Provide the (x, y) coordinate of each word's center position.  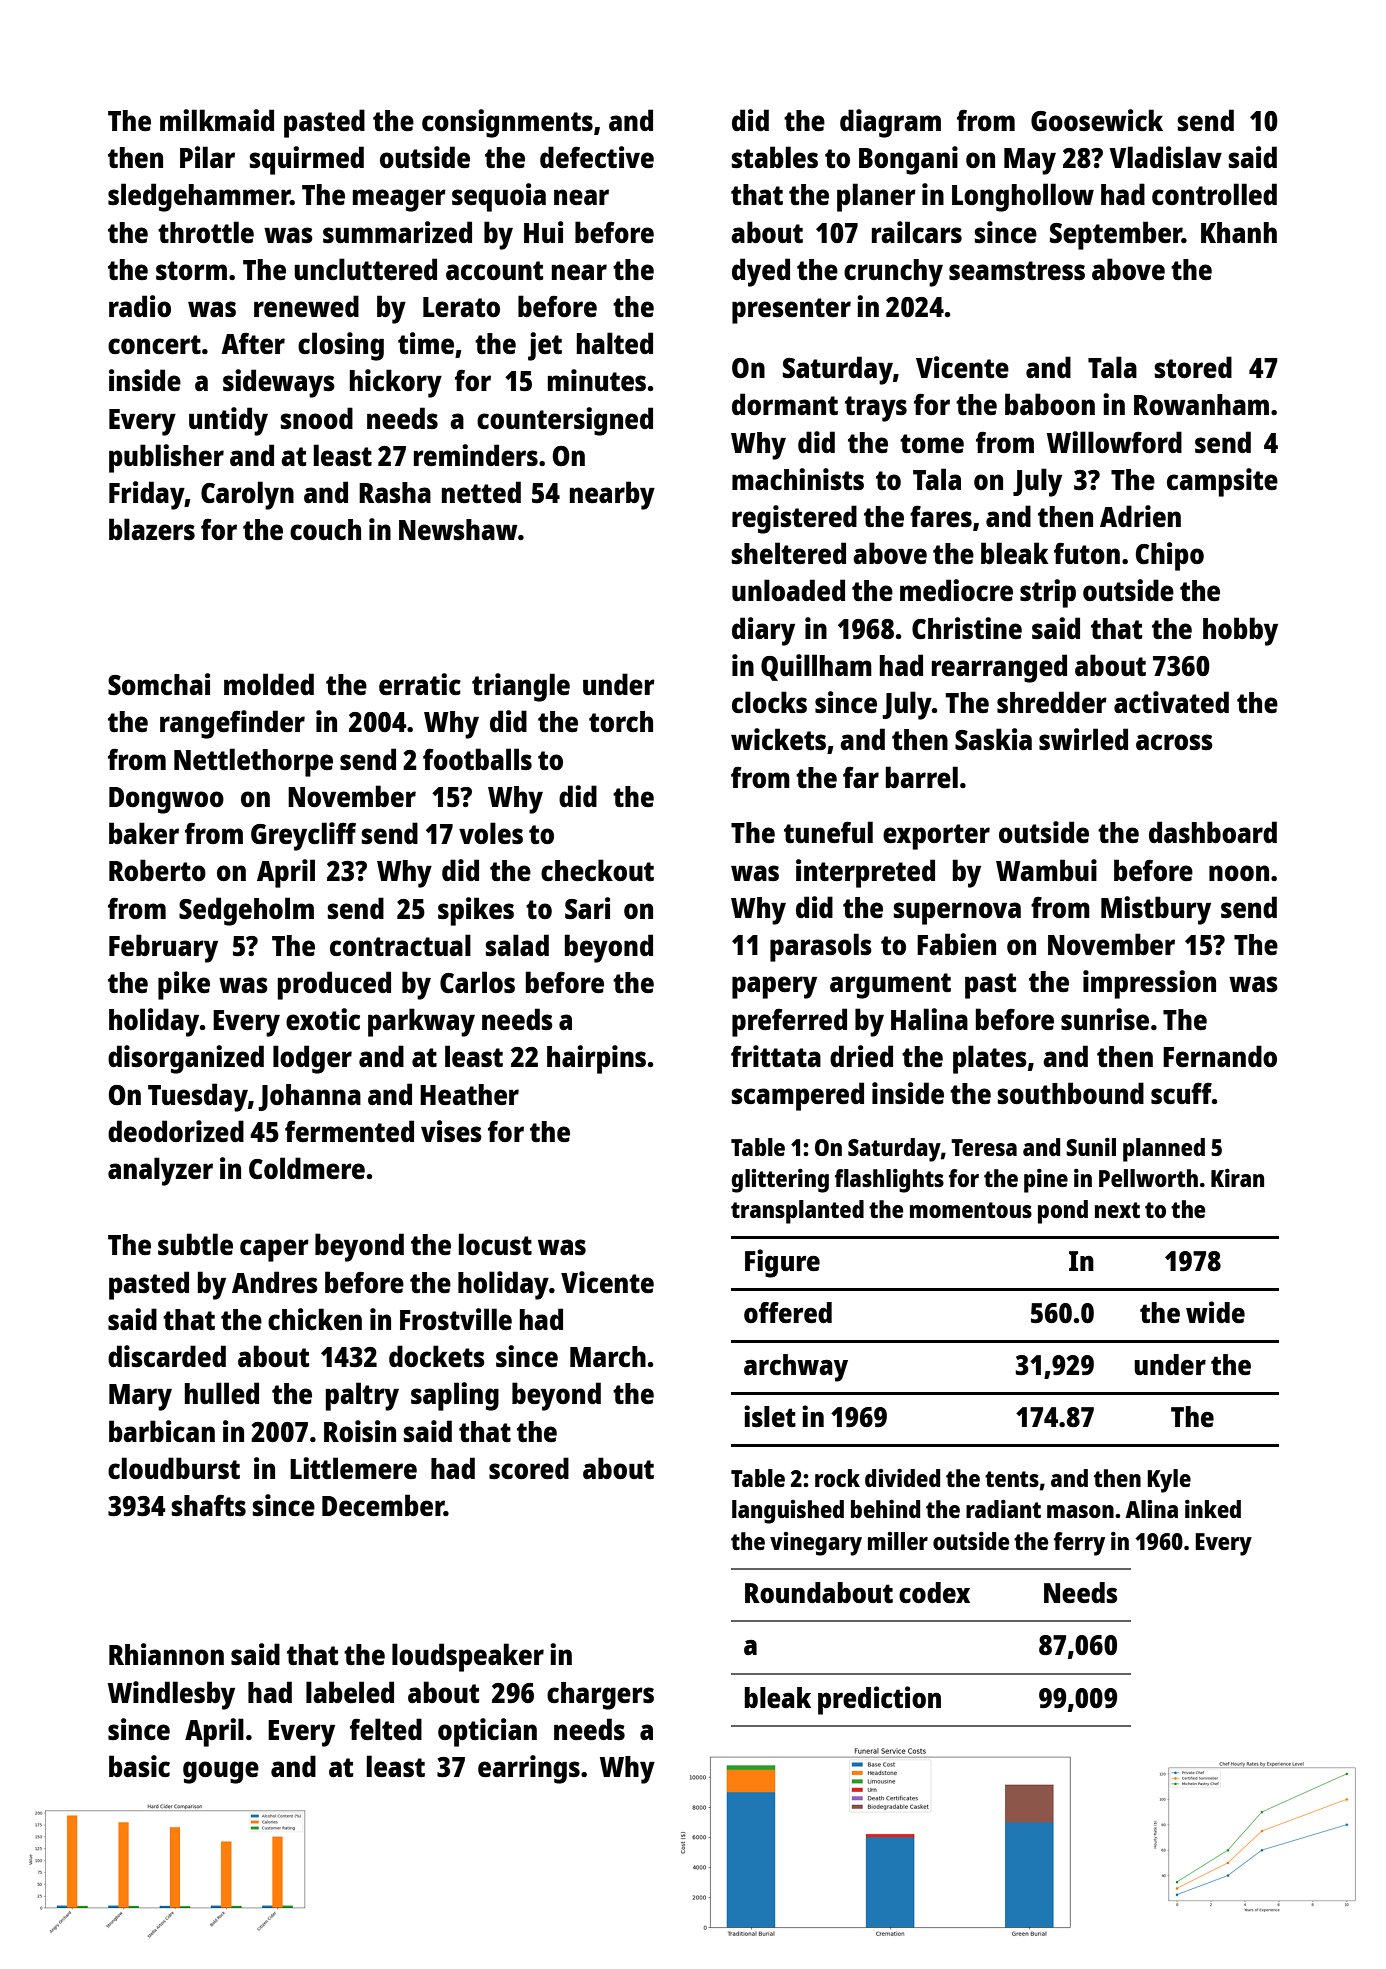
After (253, 343)
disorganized (186, 1059)
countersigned (565, 421)
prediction (879, 1700)
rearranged (999, 668)
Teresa (984, 1147)
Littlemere (353, 1468)
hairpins (596, 1059)
